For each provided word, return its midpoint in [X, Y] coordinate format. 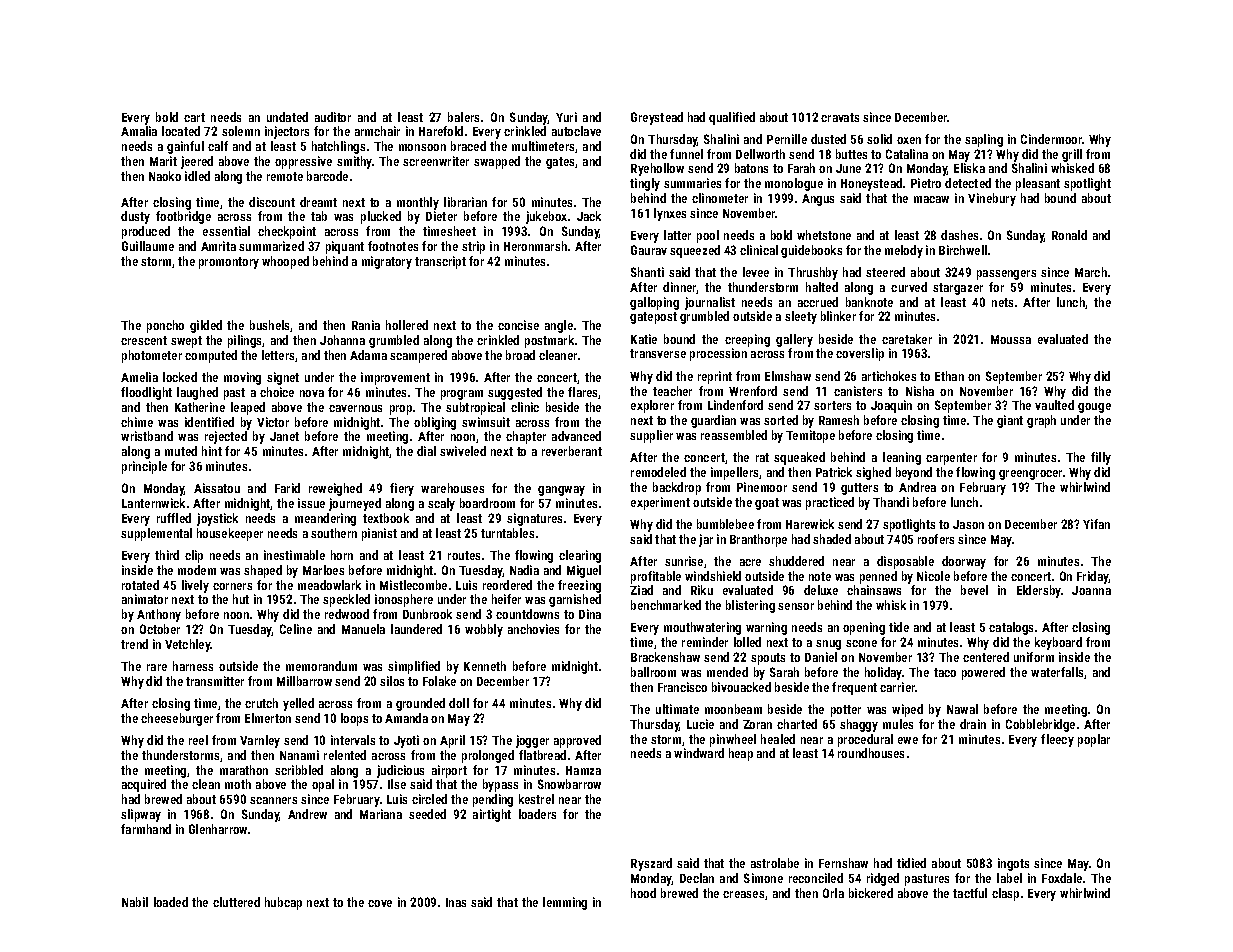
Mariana [381, 814]
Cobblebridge [1040, 725]
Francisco [682, 687]
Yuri [566, 117]
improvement [395, 378]
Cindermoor [1051, 139]
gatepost [653, 318]
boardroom [487, 503]
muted [181, 451]
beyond [914, 473]
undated [287, 117]
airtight [492, 815]
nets [1002, 302]
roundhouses [871, 753]
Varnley [260, 741]
